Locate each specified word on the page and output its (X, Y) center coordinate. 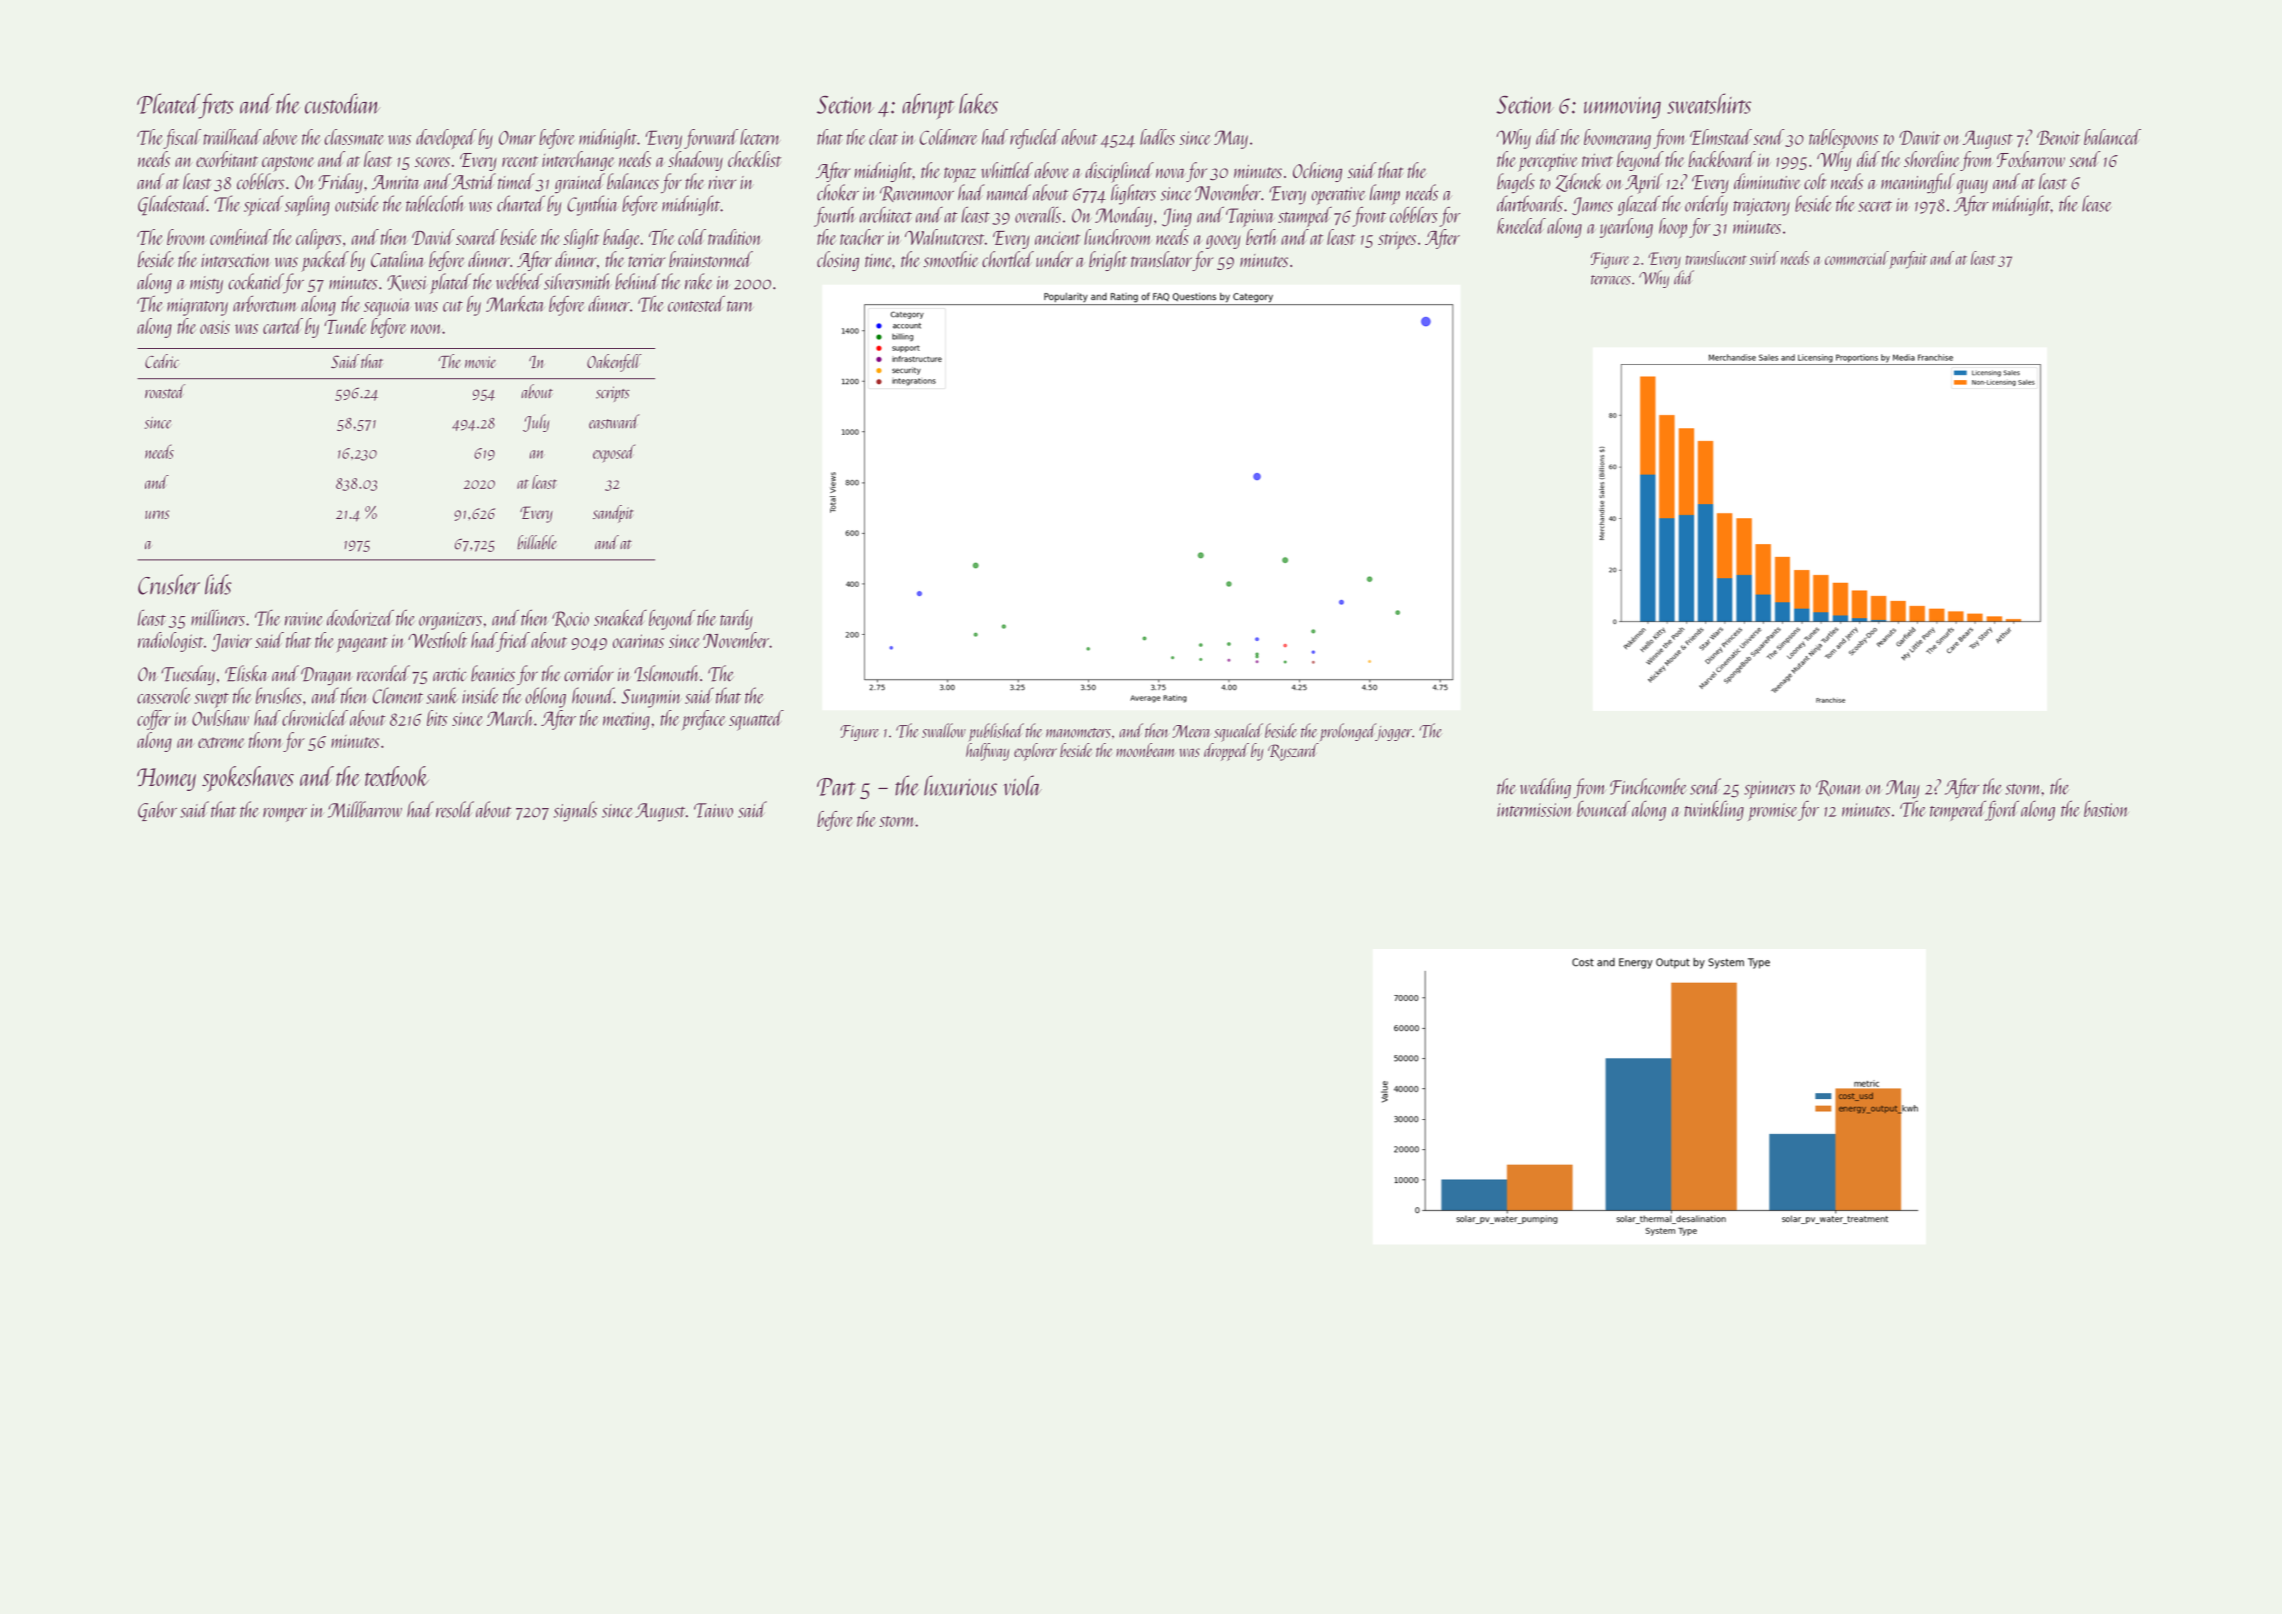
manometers (1078, 733)
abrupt (928, 106)
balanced (2112, 137)
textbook (397, 776)
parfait (1908, 260)
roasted (165, 391)
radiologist (170, 642)
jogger (1394, 732)
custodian (342, 103)
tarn (740, 306)
